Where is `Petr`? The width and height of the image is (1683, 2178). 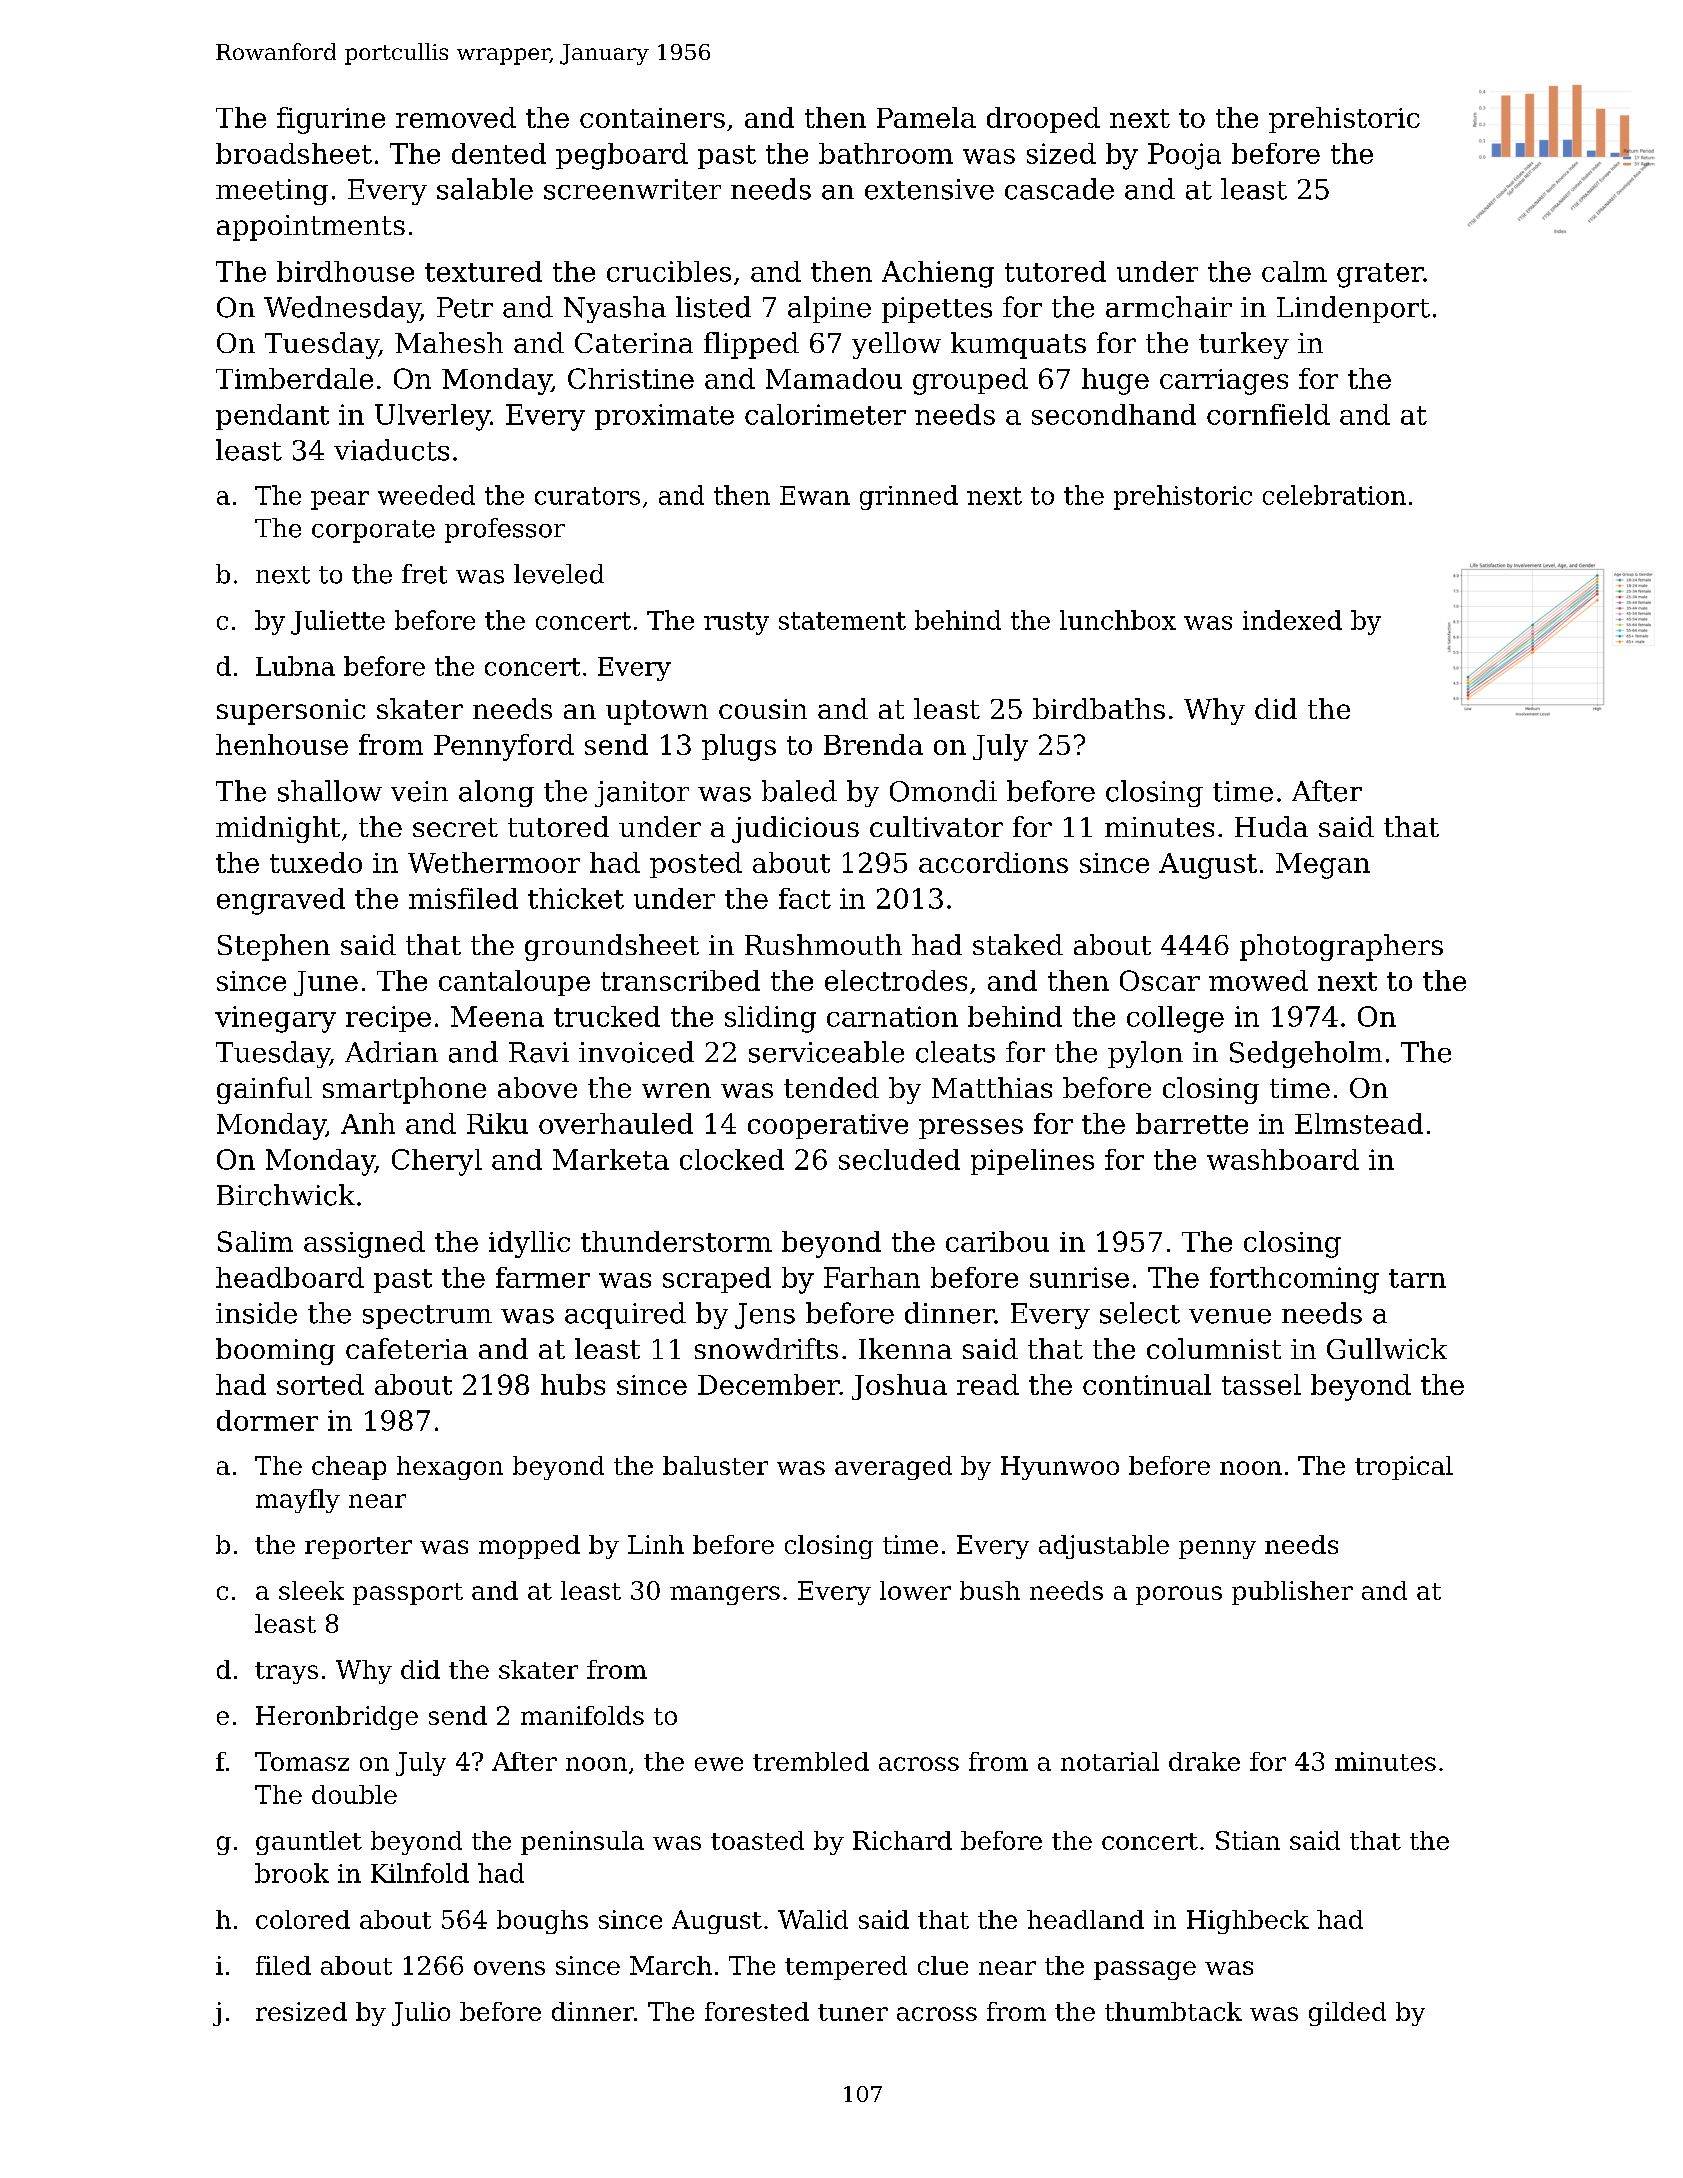 Petr is located at coordinates (465, 307).
